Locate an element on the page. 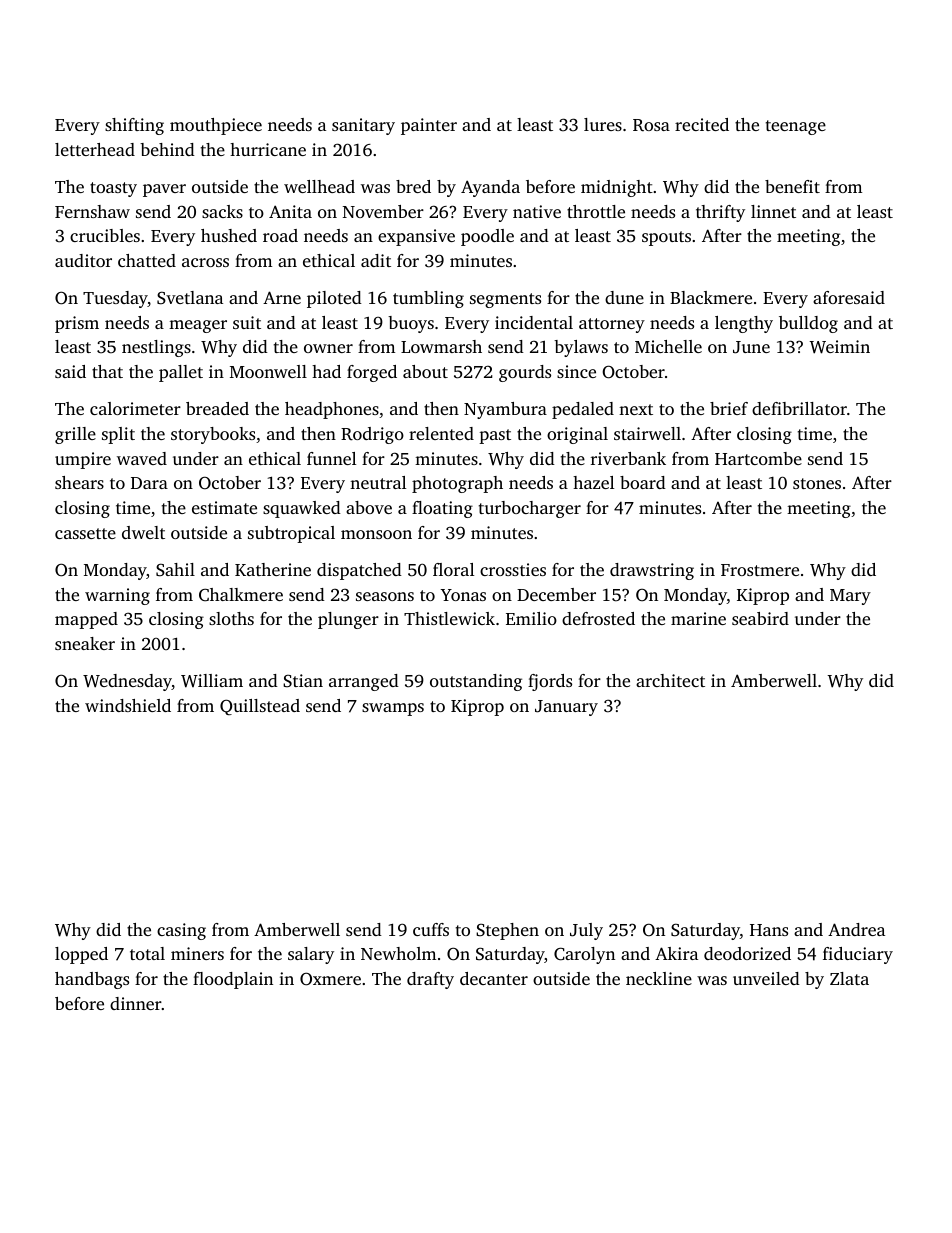 Image resolution: width=952 pixels, height=1233 pixels. Quillstead is located at coordinates (260, 707).
